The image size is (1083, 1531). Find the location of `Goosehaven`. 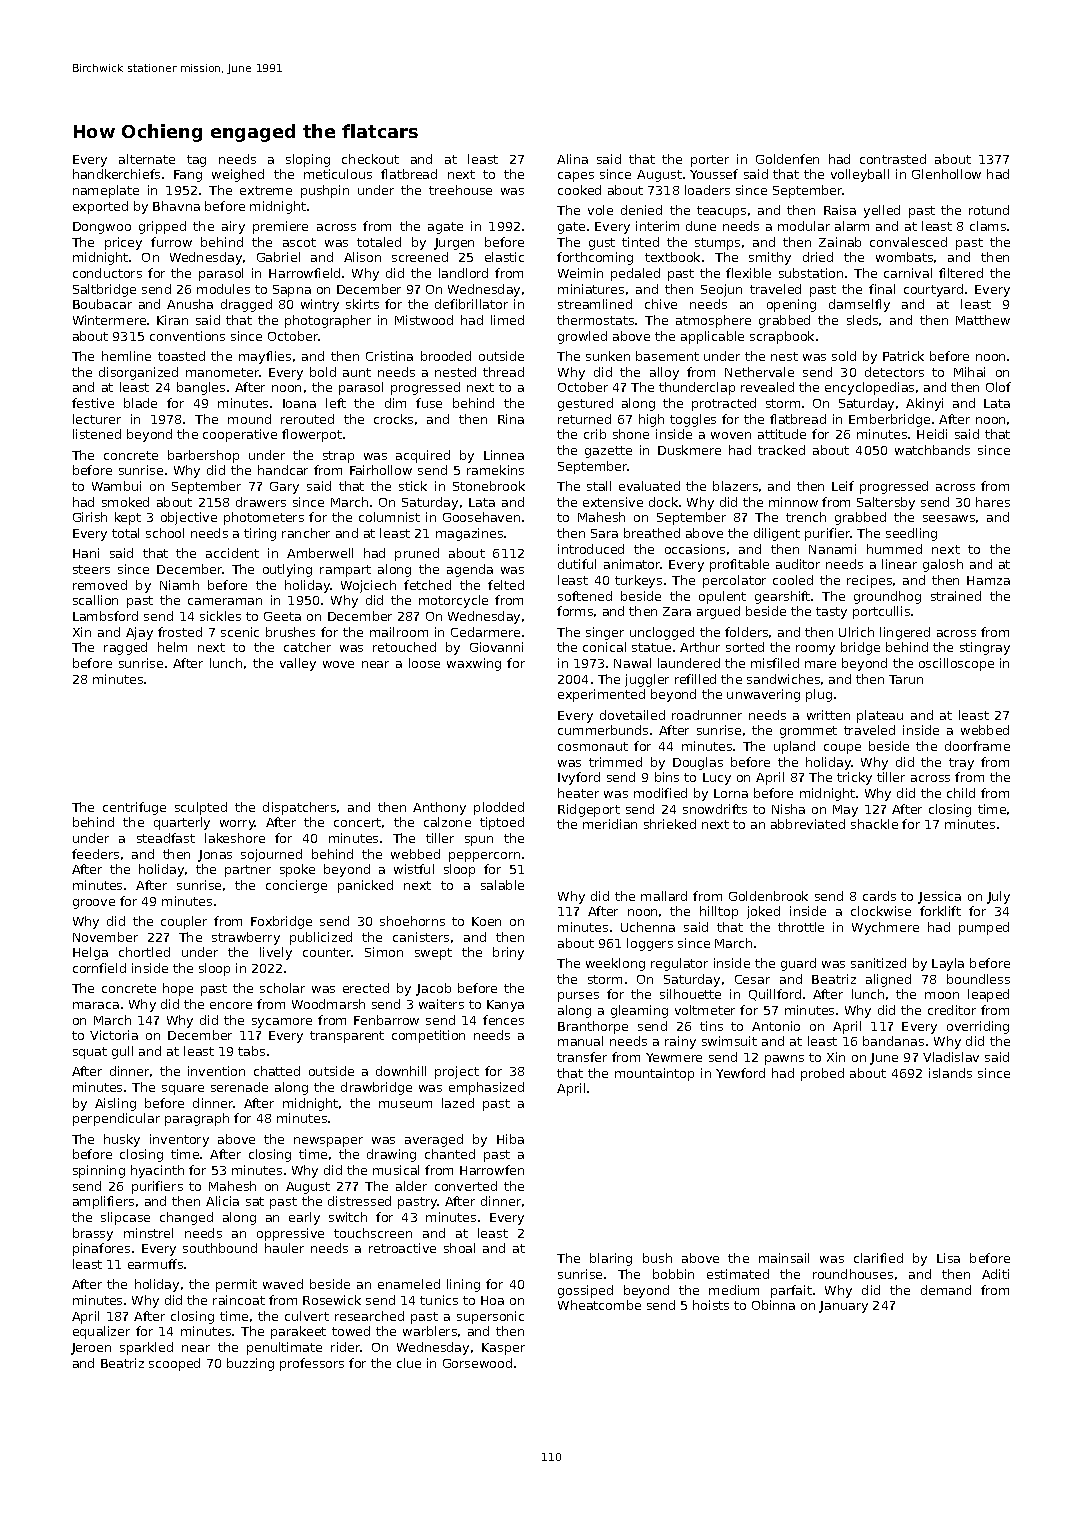

Goosehaven is located at coordinates (481, 517).
